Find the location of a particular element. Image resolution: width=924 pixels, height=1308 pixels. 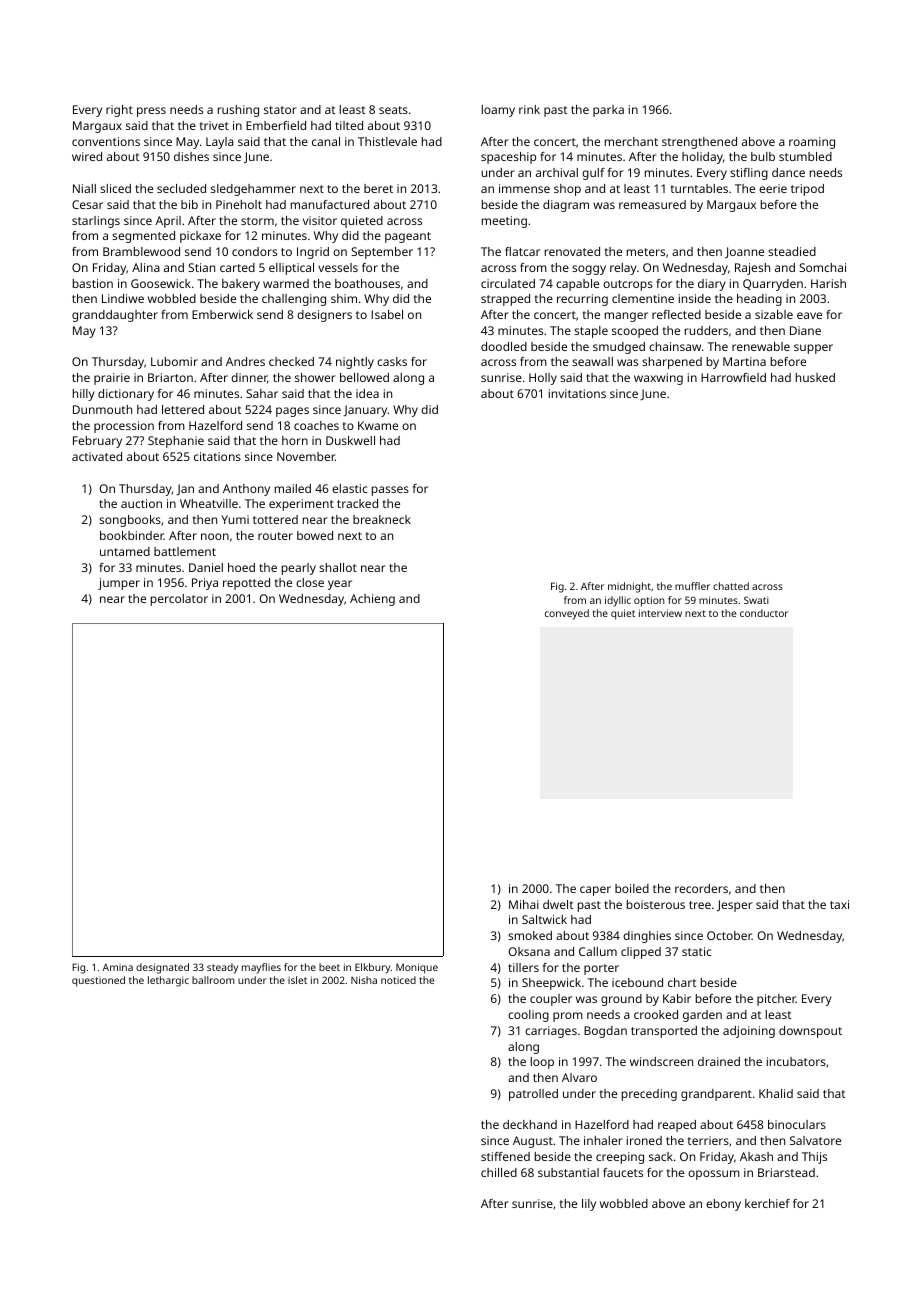

Amina is located at coordinates (117, 967).
